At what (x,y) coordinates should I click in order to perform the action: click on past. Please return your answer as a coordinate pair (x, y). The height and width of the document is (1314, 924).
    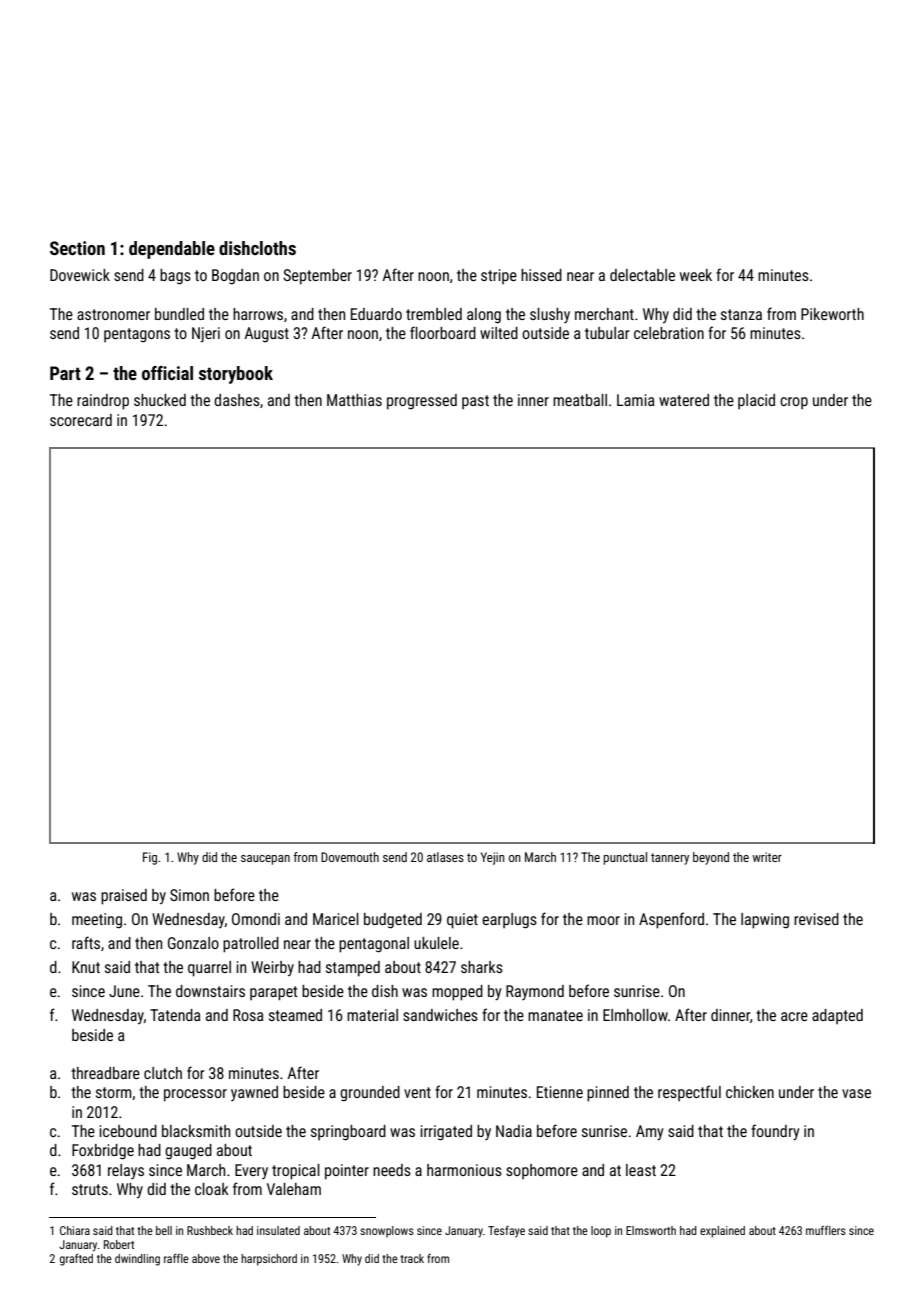
    Looking at the image, I should click on (475, 402).
